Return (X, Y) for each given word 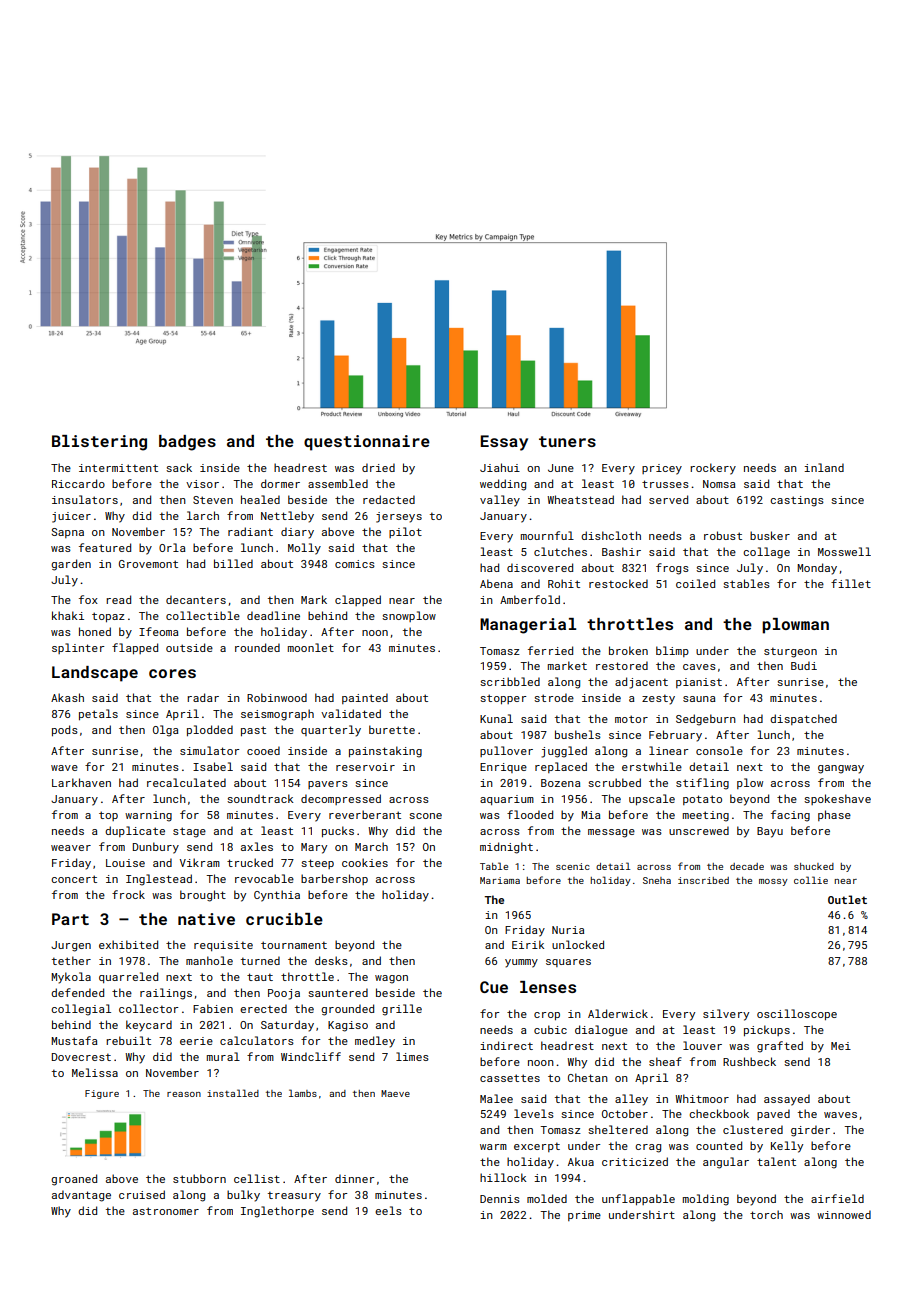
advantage (81, 1196)
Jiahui (500, 467)
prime (584, 1216)
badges (187, 443)
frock (128, 894)
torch (766, 1214)
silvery (726, 1015)
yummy (521, 963)
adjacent (641, 683)
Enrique (503, 768)
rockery (713, 469)
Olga (165, 731)
